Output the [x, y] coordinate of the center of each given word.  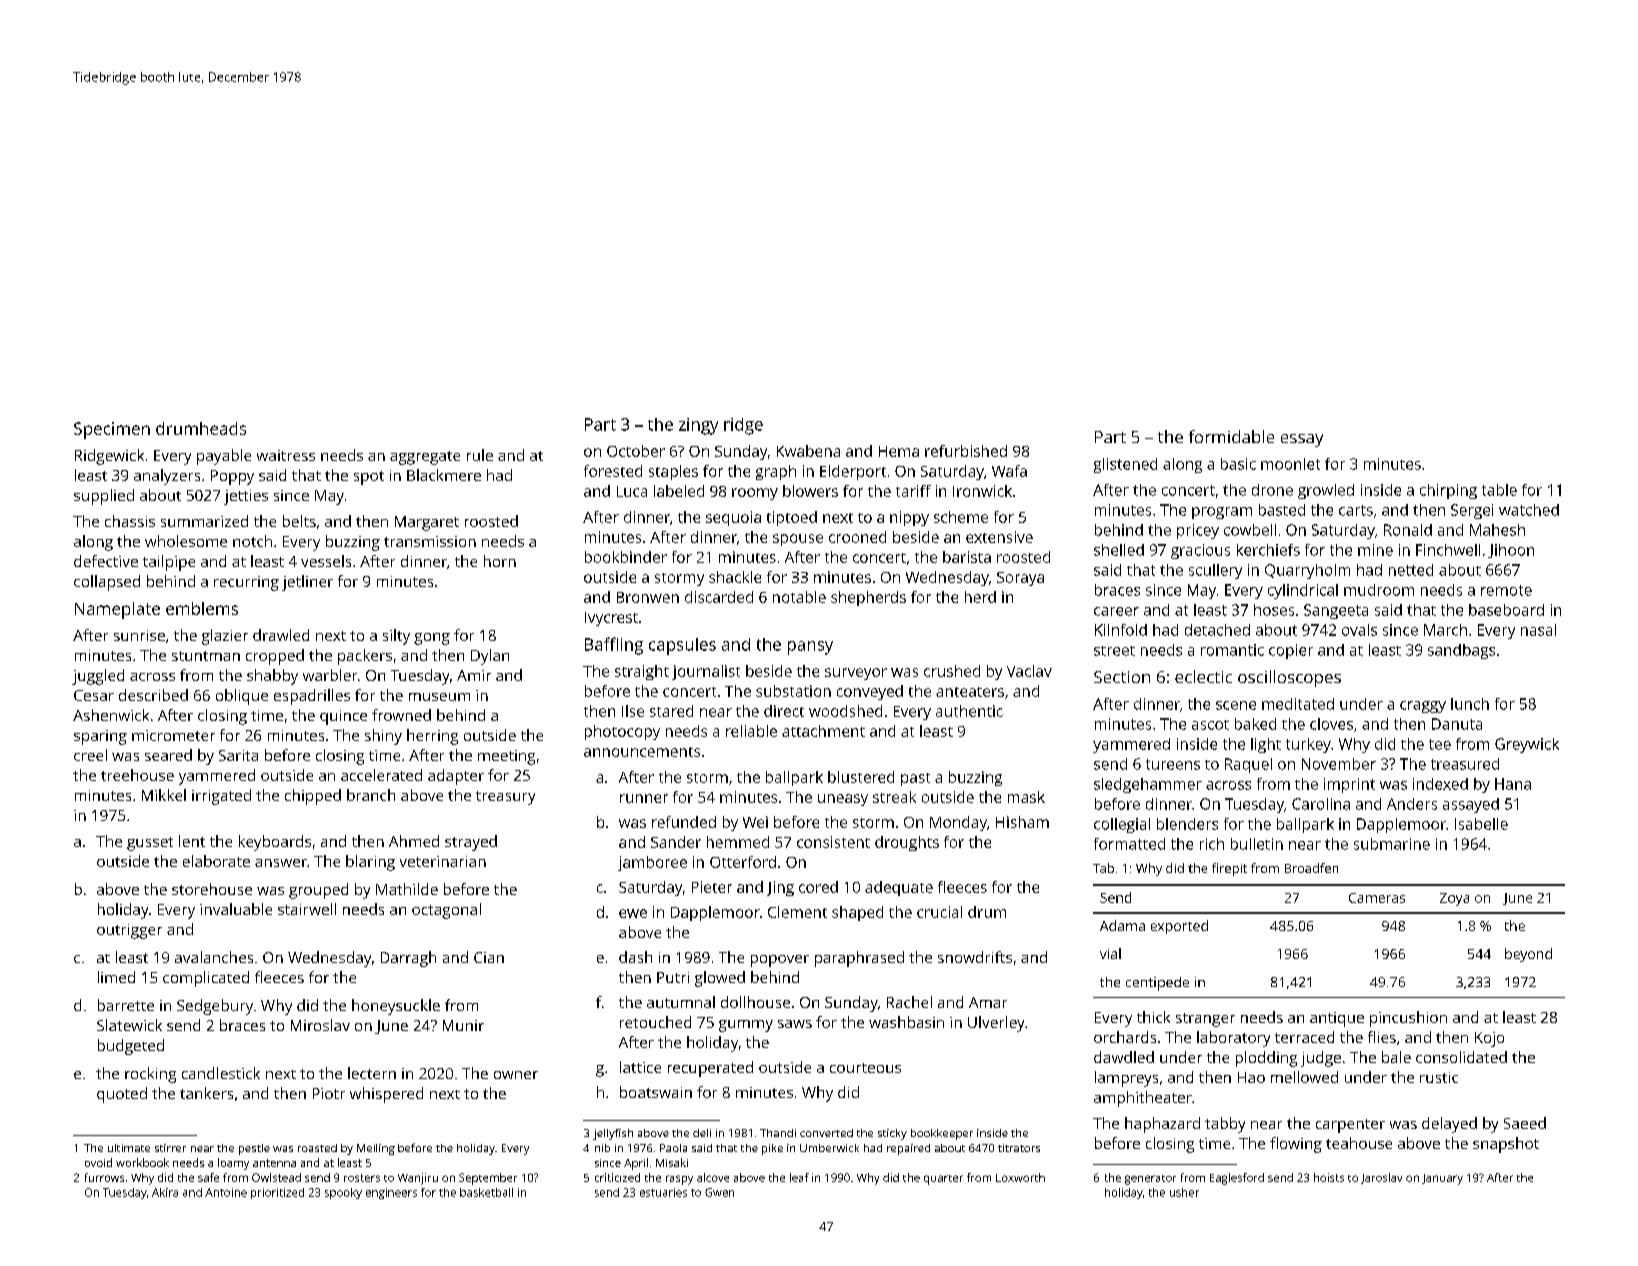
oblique [242, 697]
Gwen [719, 1192]
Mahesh [1497, 530]
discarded [719, 597]
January [1442, 1179]
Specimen [112, 430]
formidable [1231, 436]
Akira [165, 1192]
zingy [698, 426]
